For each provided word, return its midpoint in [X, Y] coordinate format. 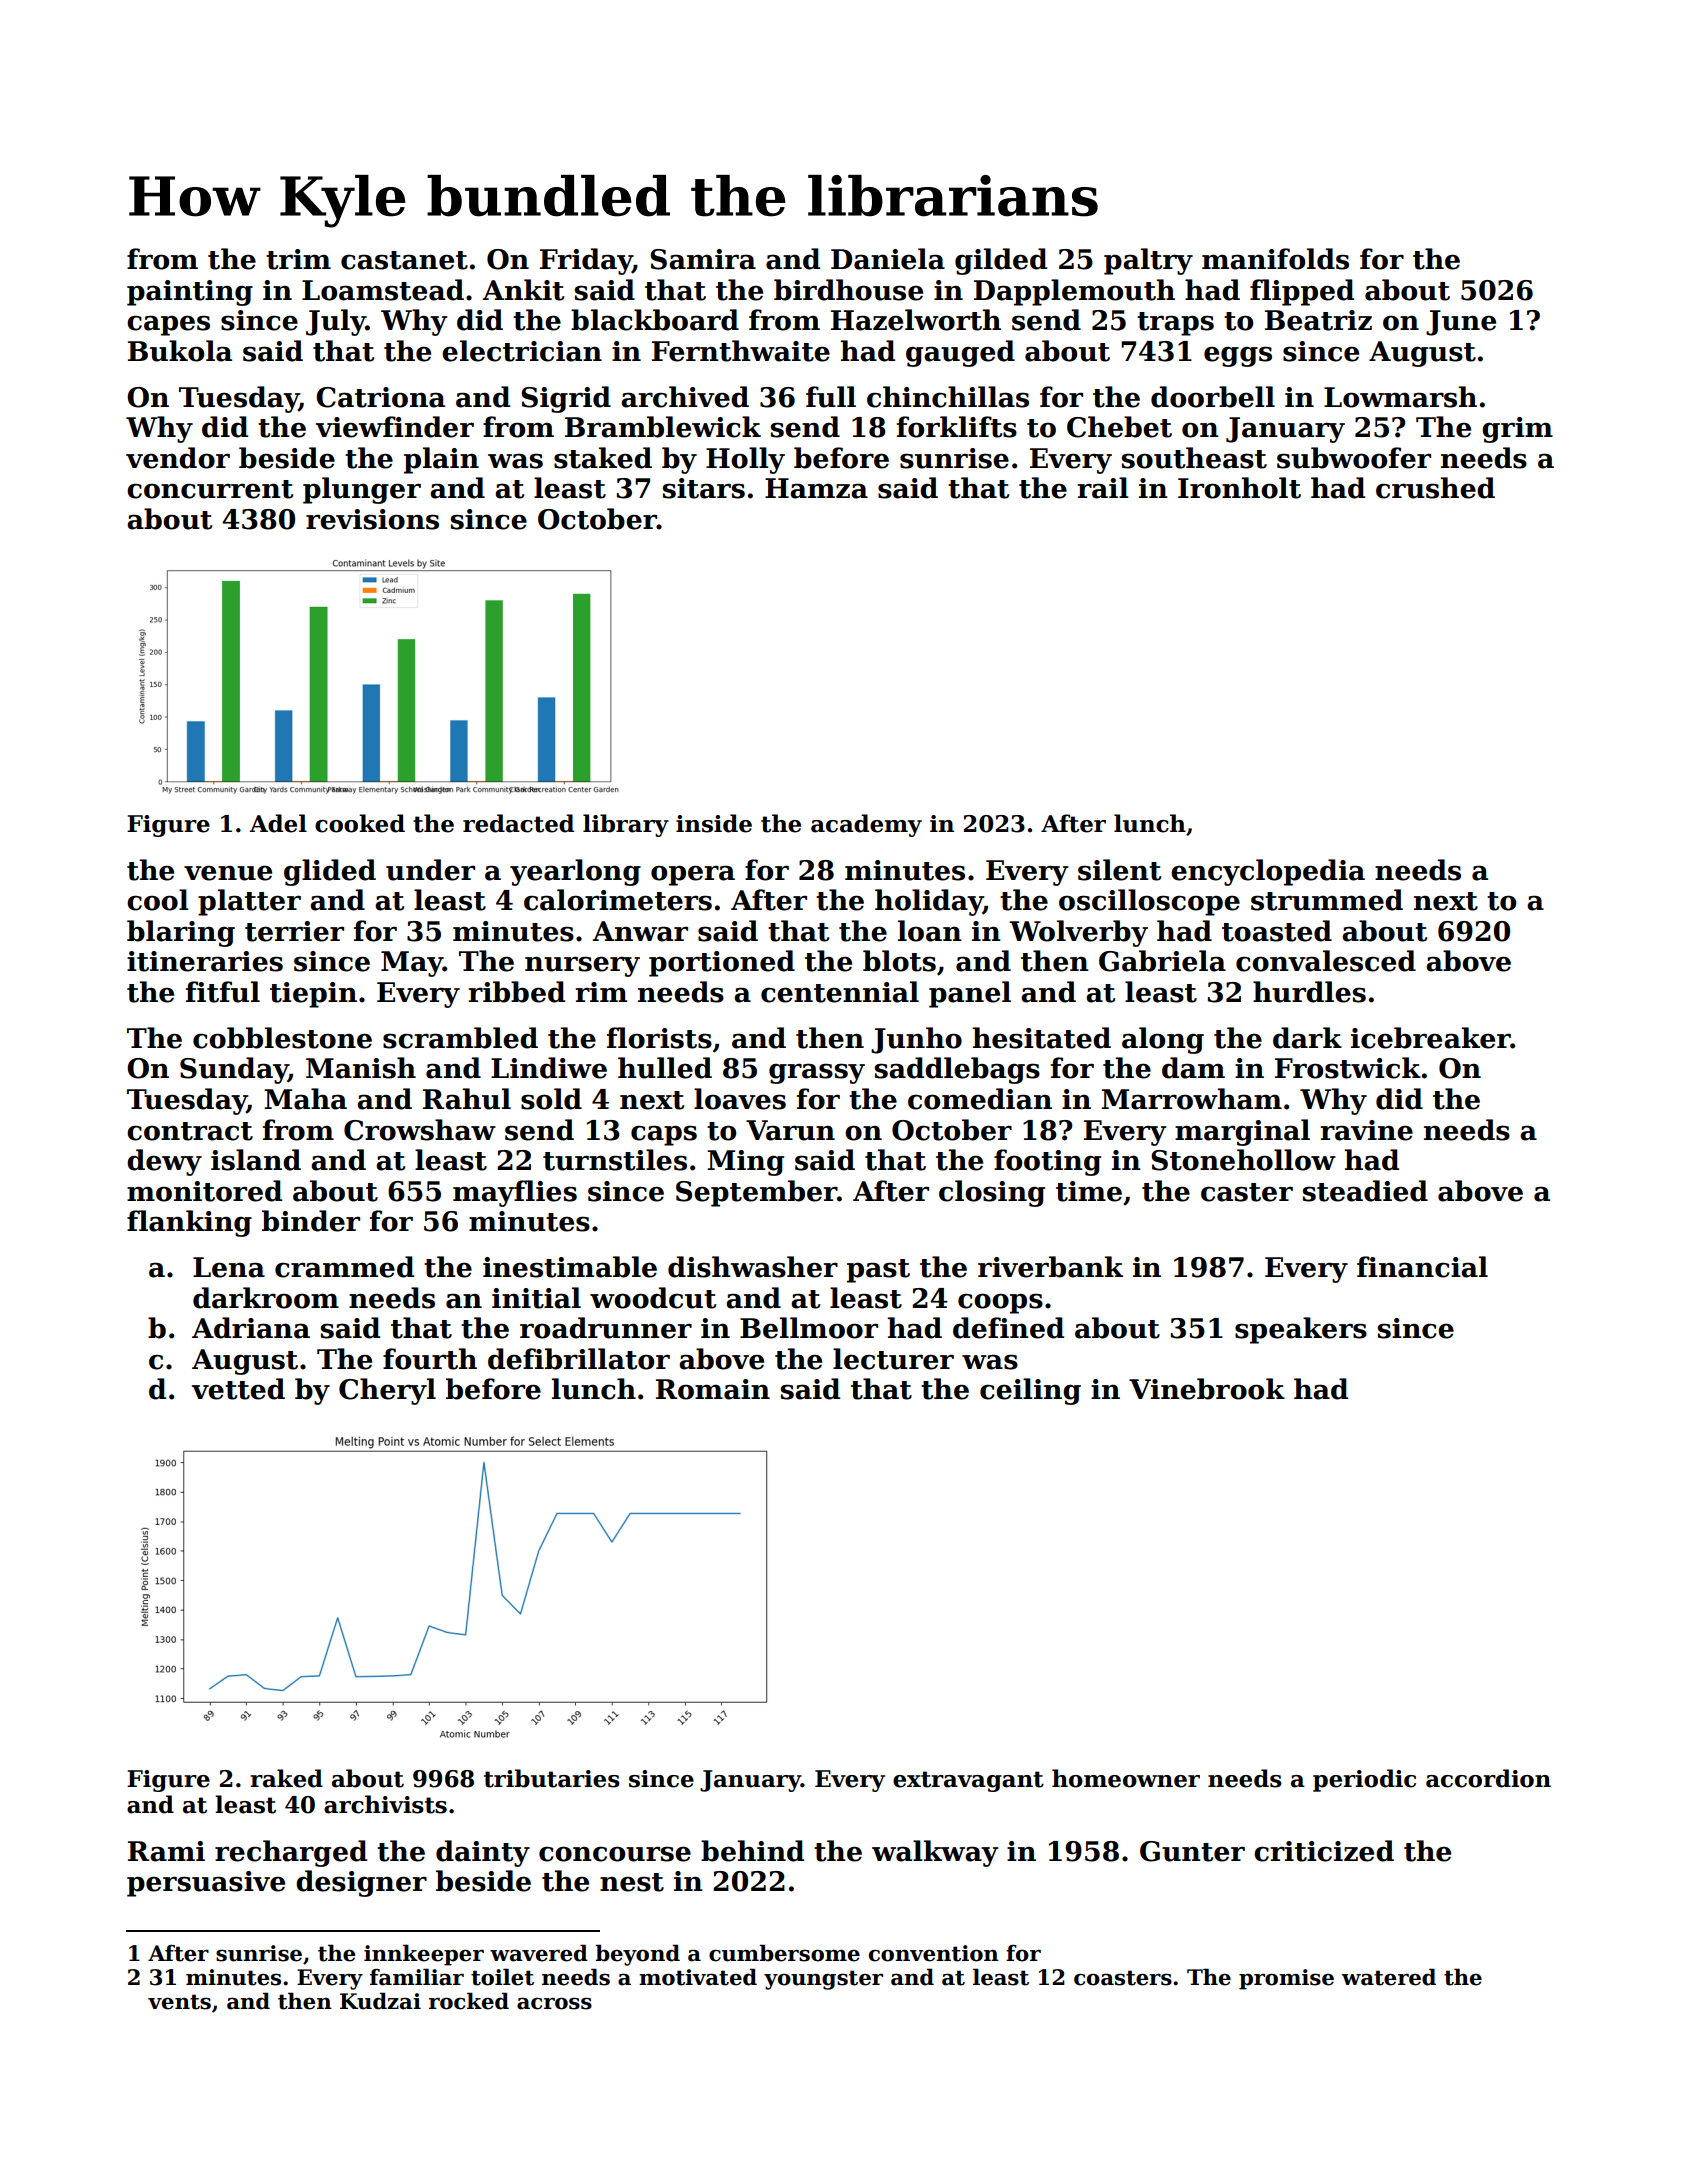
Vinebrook [1207, 1389]
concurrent [210, 489]
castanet [404, 260]
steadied [1365, 1191]
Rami [166, 1851]
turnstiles [615, 1160]
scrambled [460, 1038]
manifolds [1275, 259]
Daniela [888, 259]
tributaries [552, 1778]
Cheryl [387, 1391]
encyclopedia [1268, 872]
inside [714, 823]
